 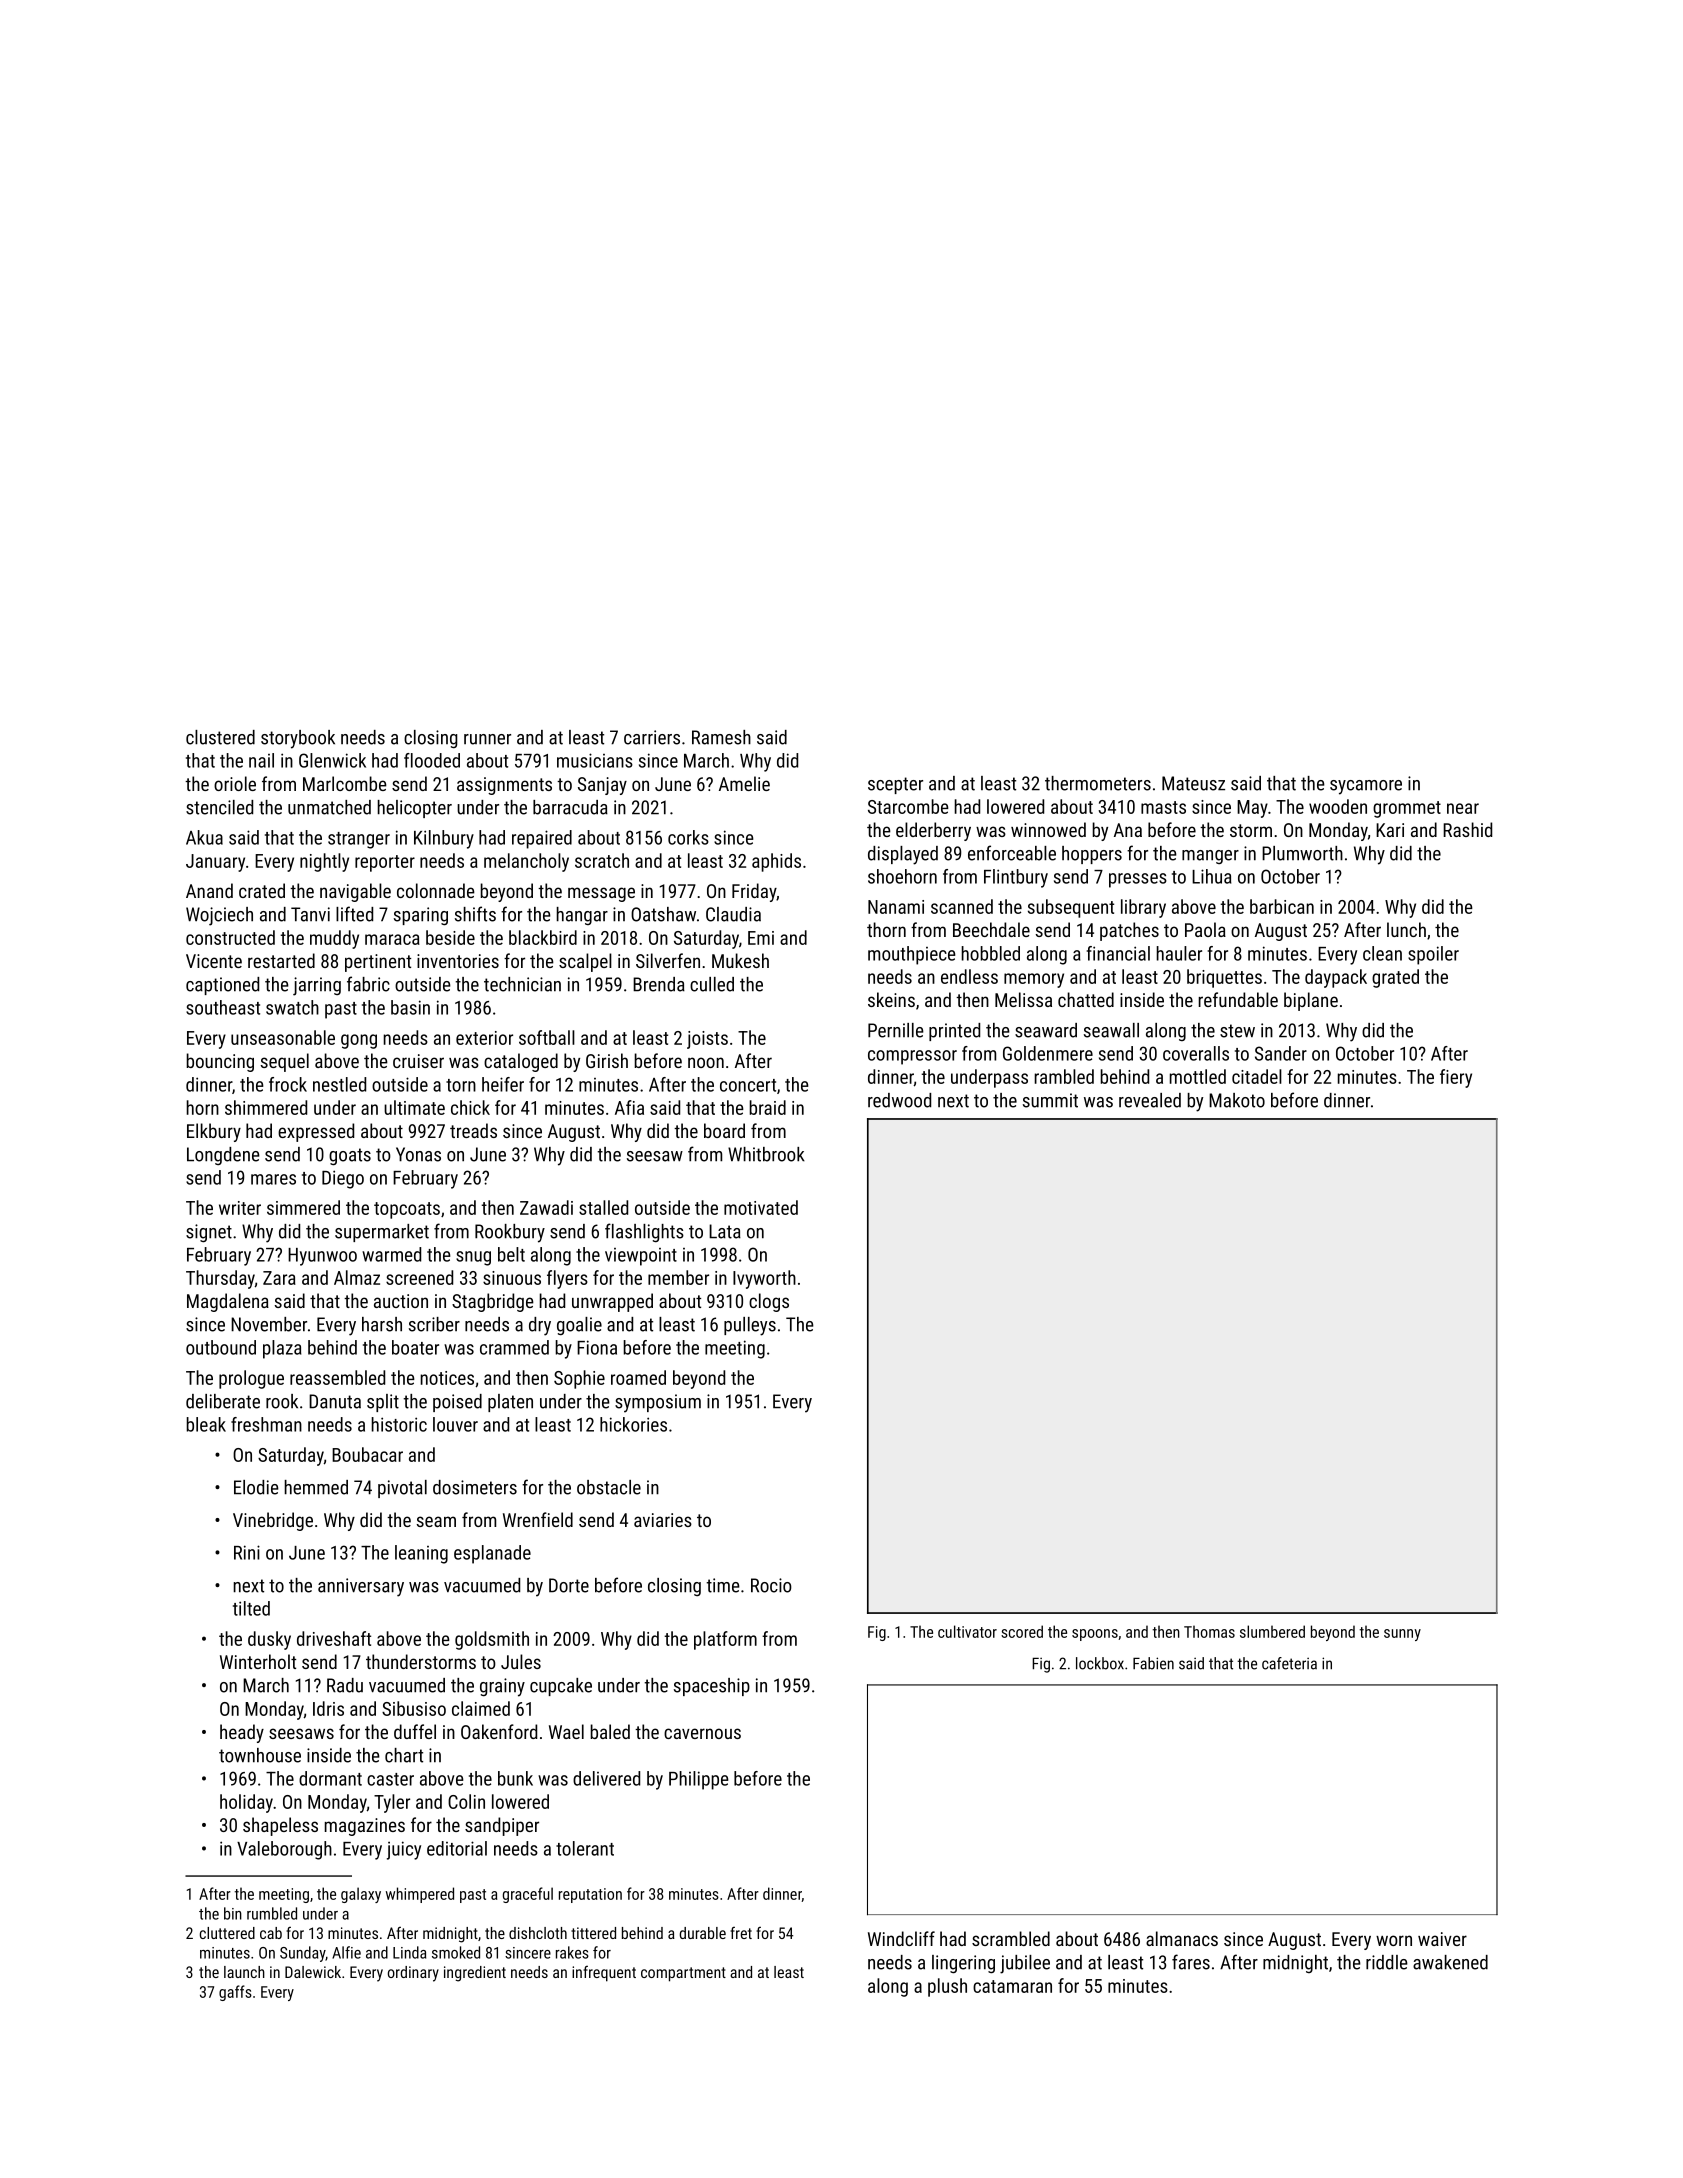 I want to click on near, so click(x=1463, y=808).
